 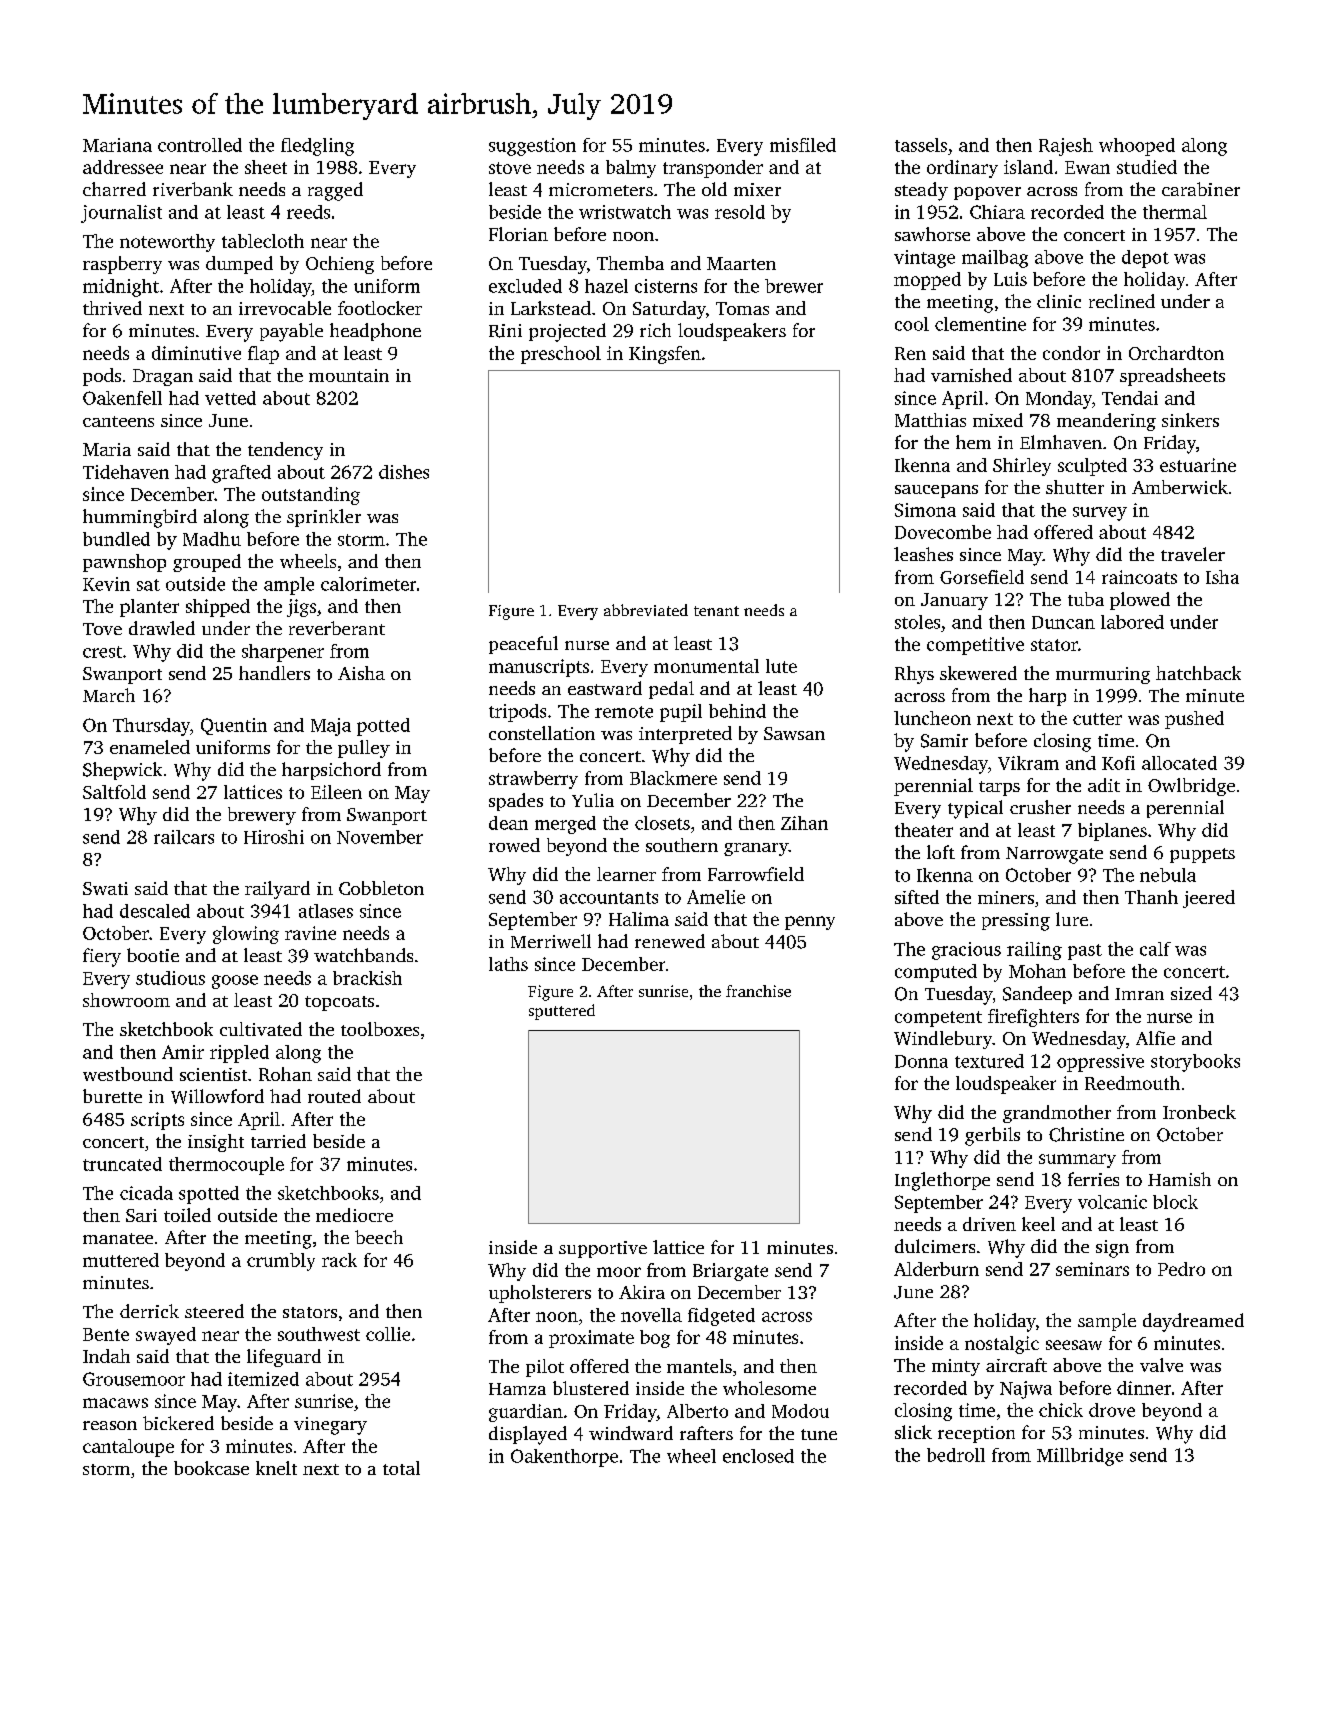 I want to click on crumbly, so click(x=281, y=1262).
